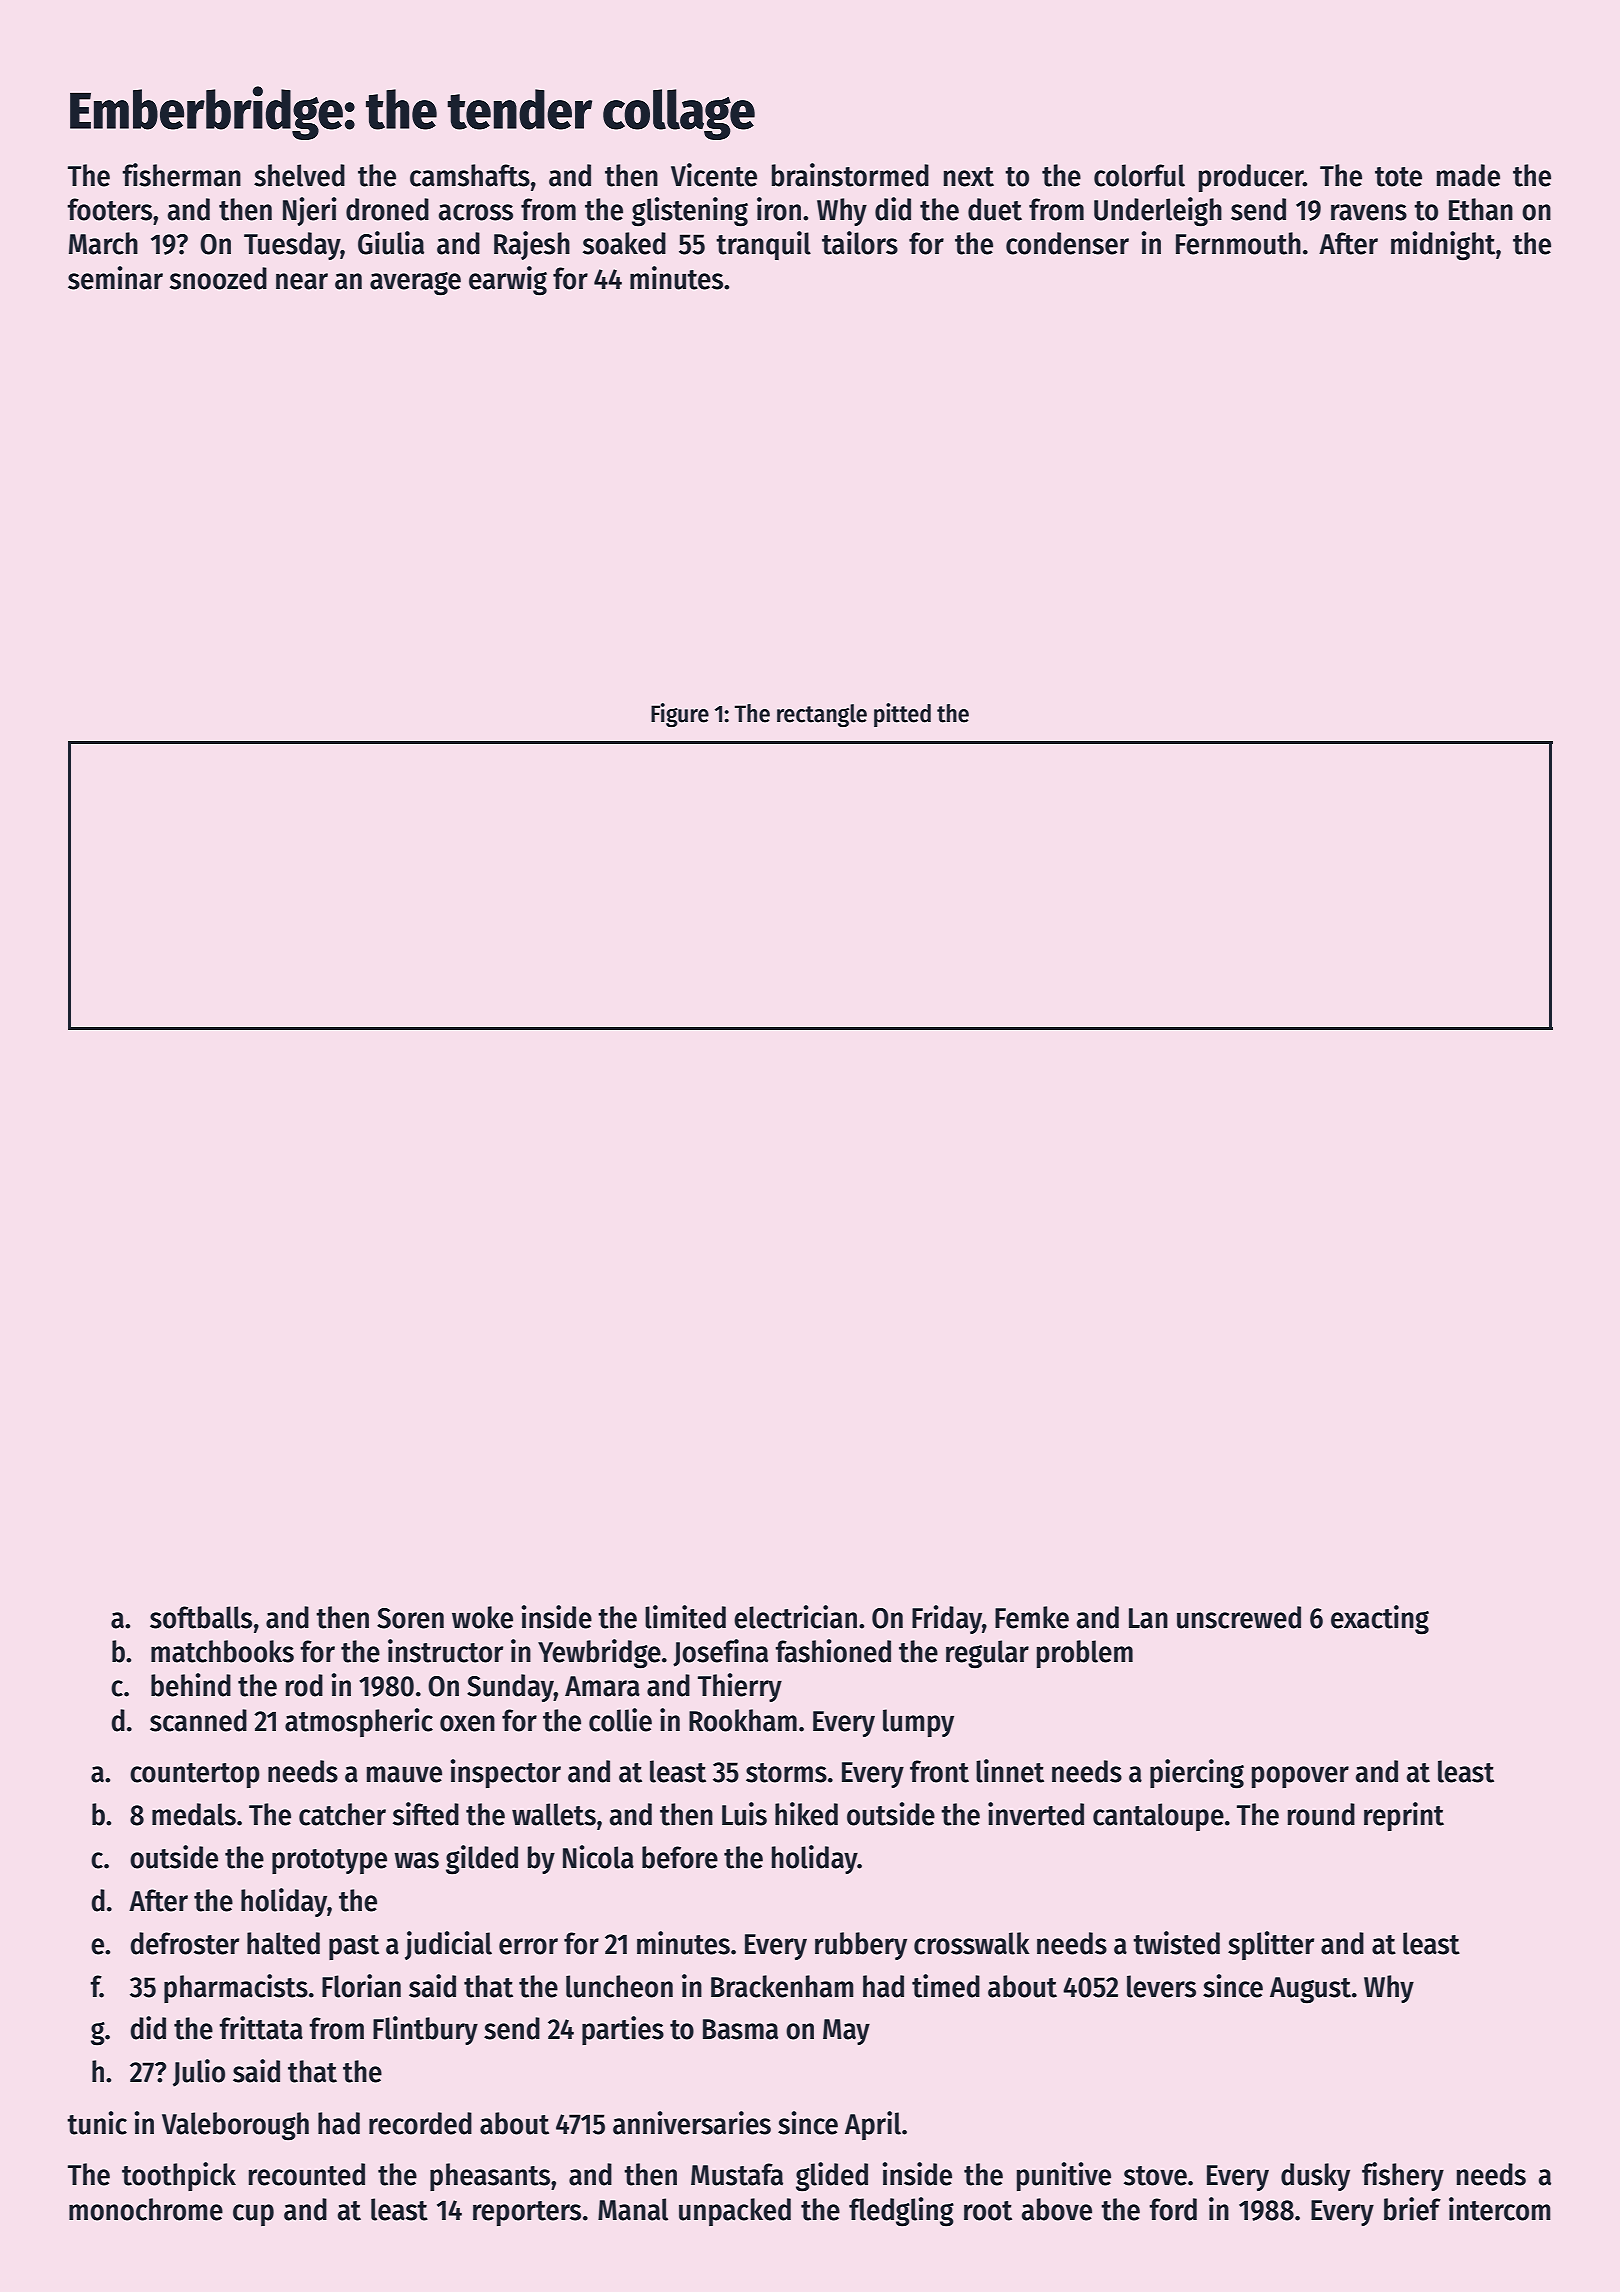  I want to click on Soren, so click(410, 1618).
